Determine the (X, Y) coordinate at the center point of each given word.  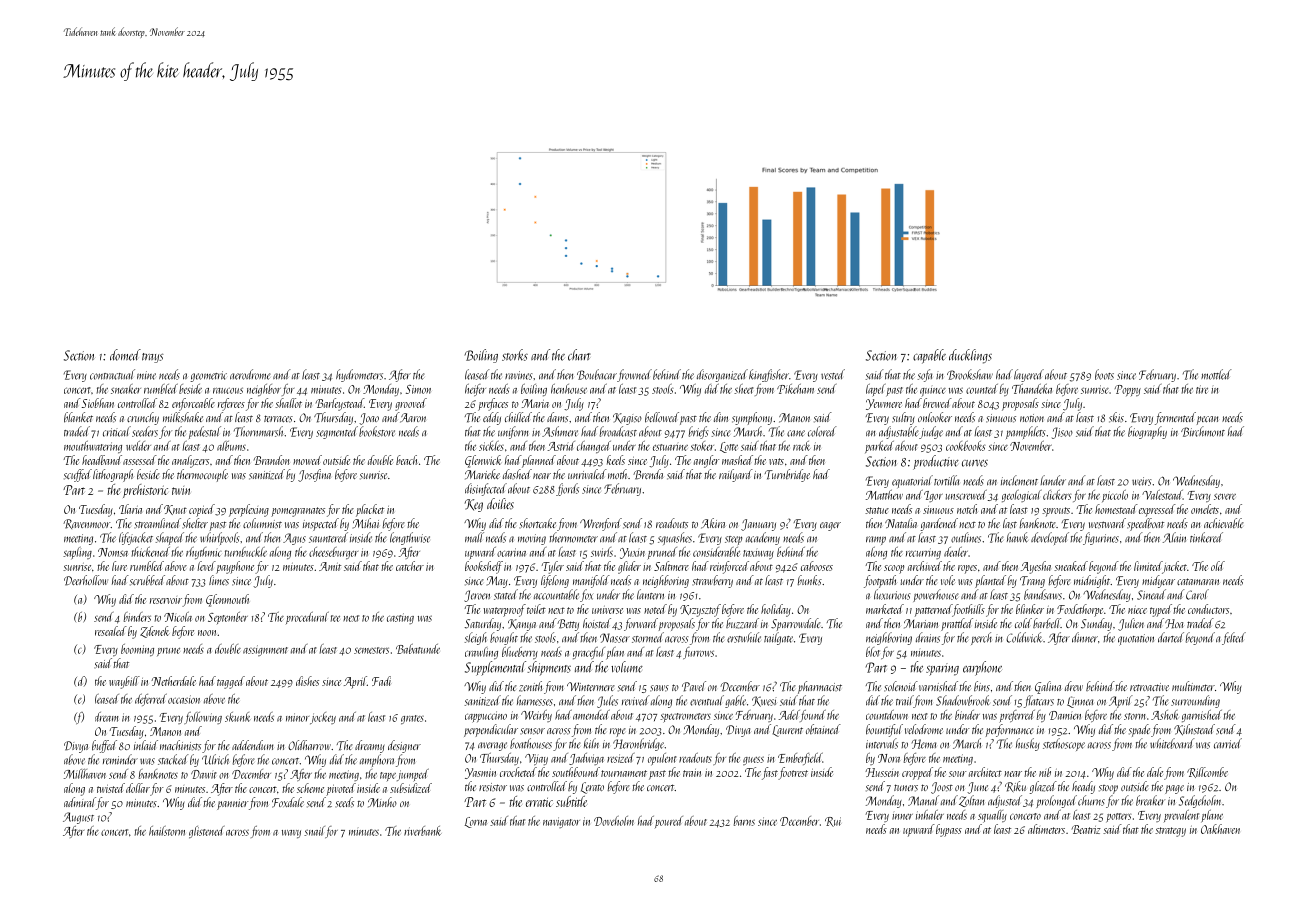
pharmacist (820, 687)
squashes (675, 538)
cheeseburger (333, 553)
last (1010, 523)
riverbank (423, 831)
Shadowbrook (962, 700)
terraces (278, 419)
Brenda (648, 474)
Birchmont (1203, 431)
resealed (111, 631)
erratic (539, 802)
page (1174, 789)
